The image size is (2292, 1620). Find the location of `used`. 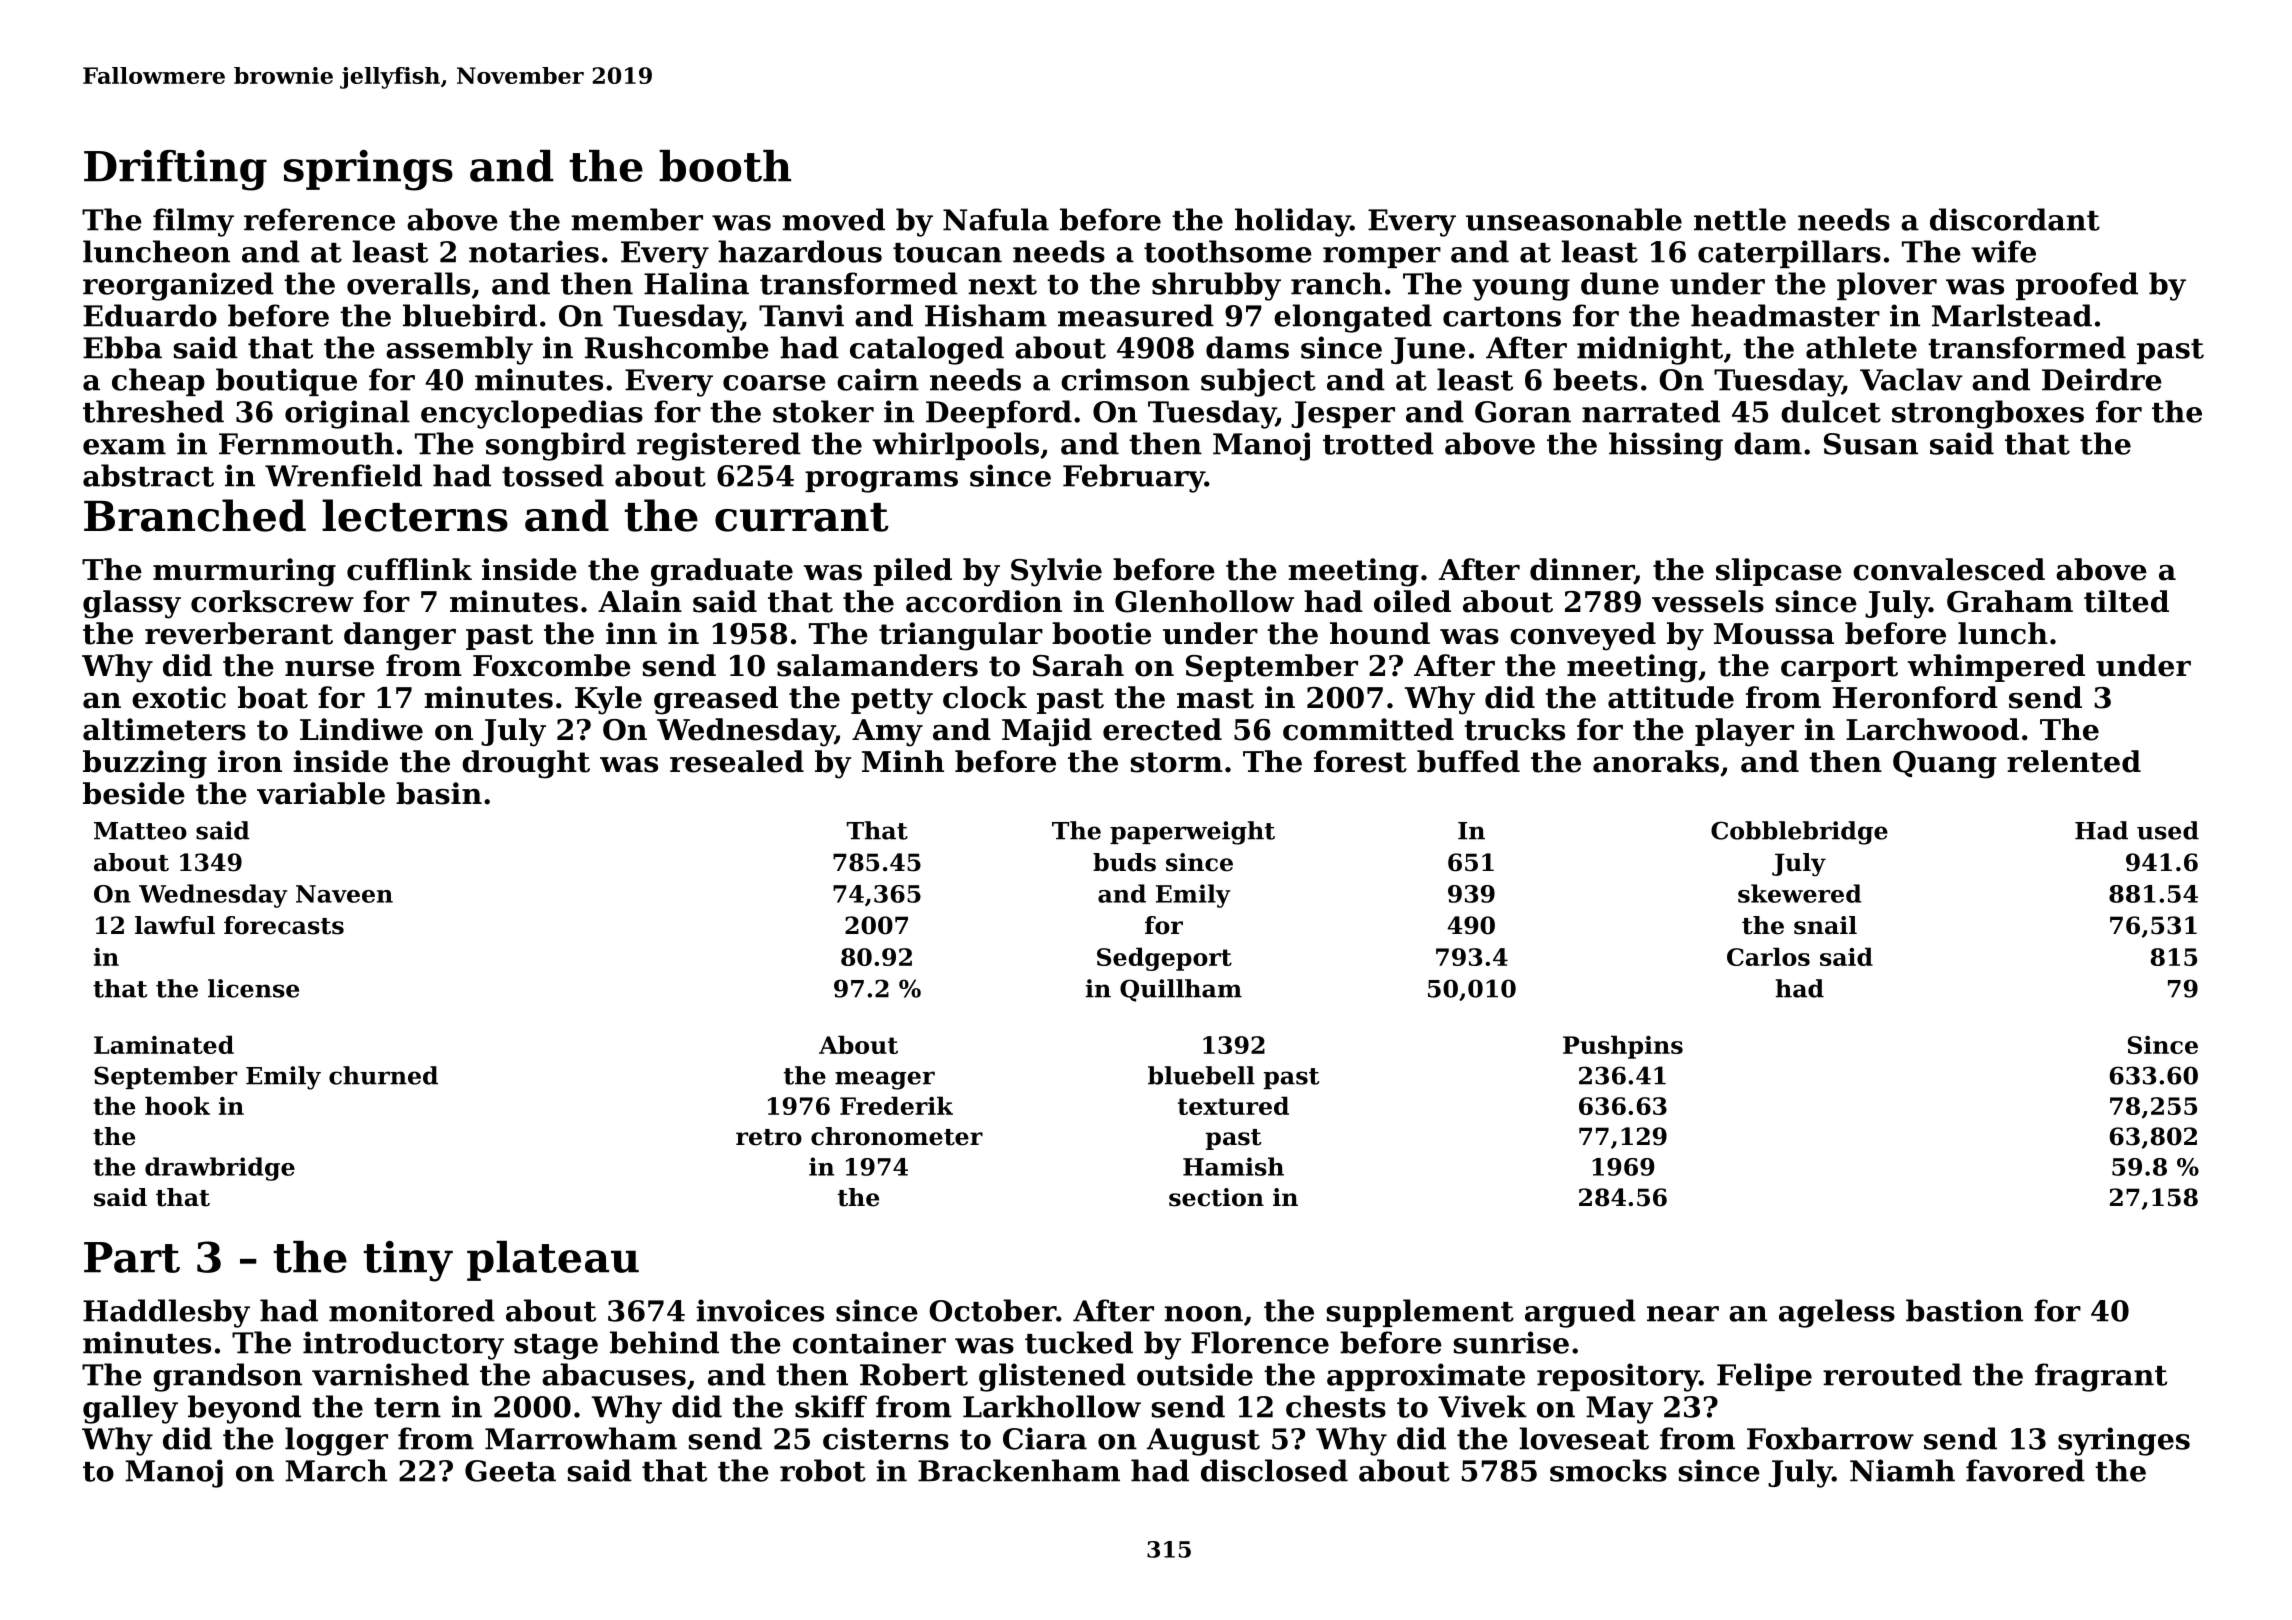

used is located at coordinates (2168, 830).
